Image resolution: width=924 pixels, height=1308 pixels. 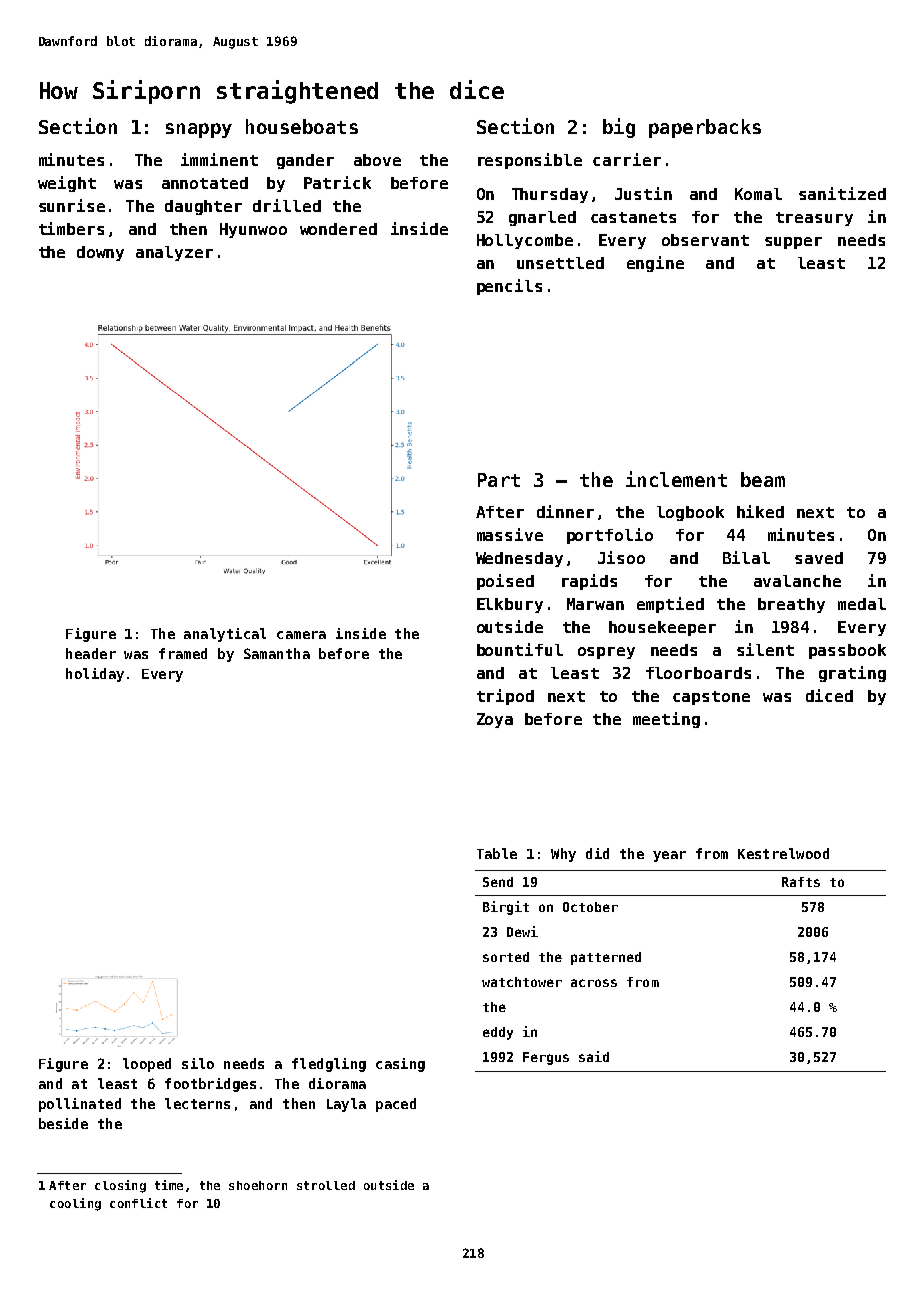 I want to click on said, so click(x=594, y=1056).
